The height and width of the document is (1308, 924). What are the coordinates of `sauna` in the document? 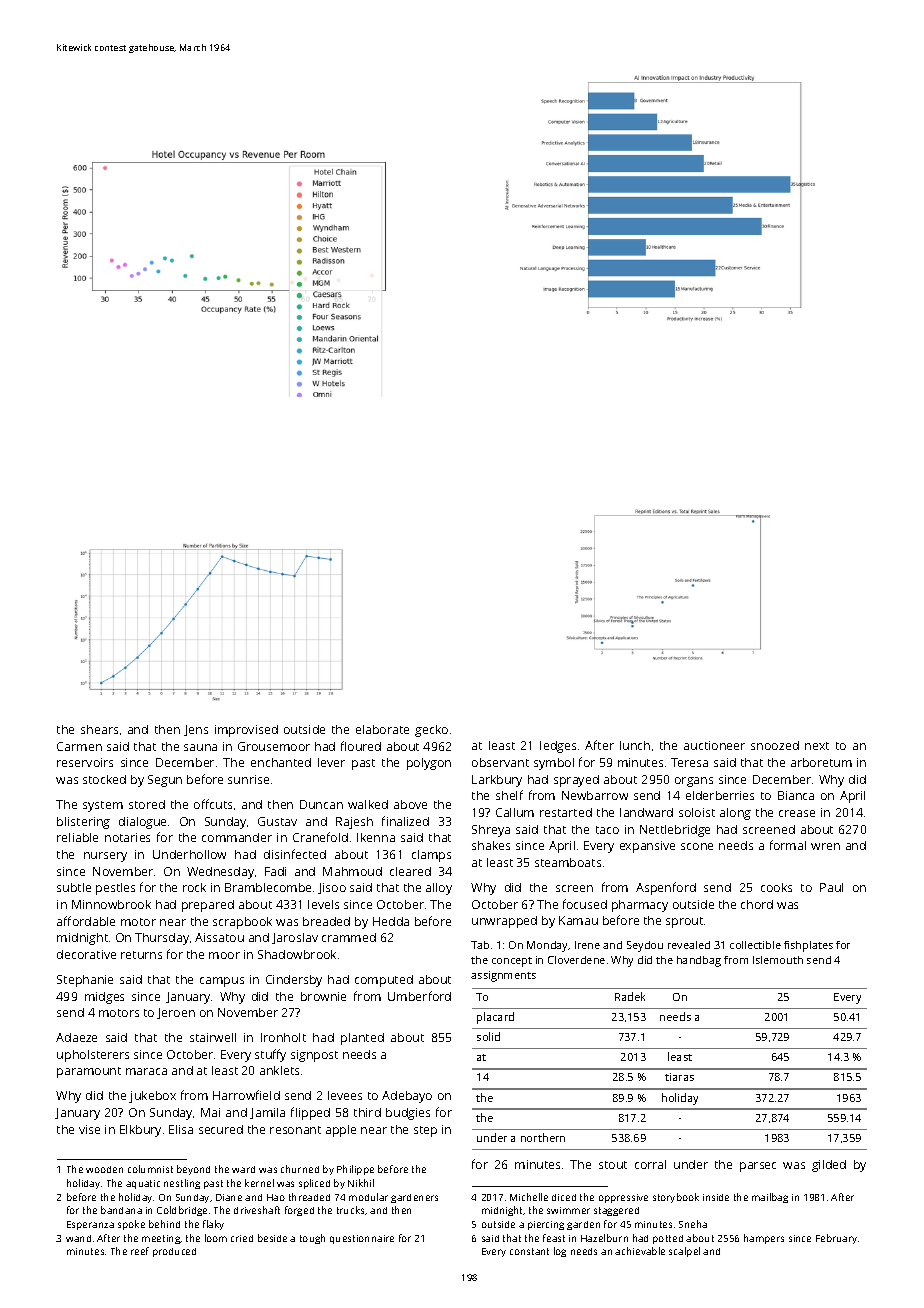 It's located at (200, 747).
